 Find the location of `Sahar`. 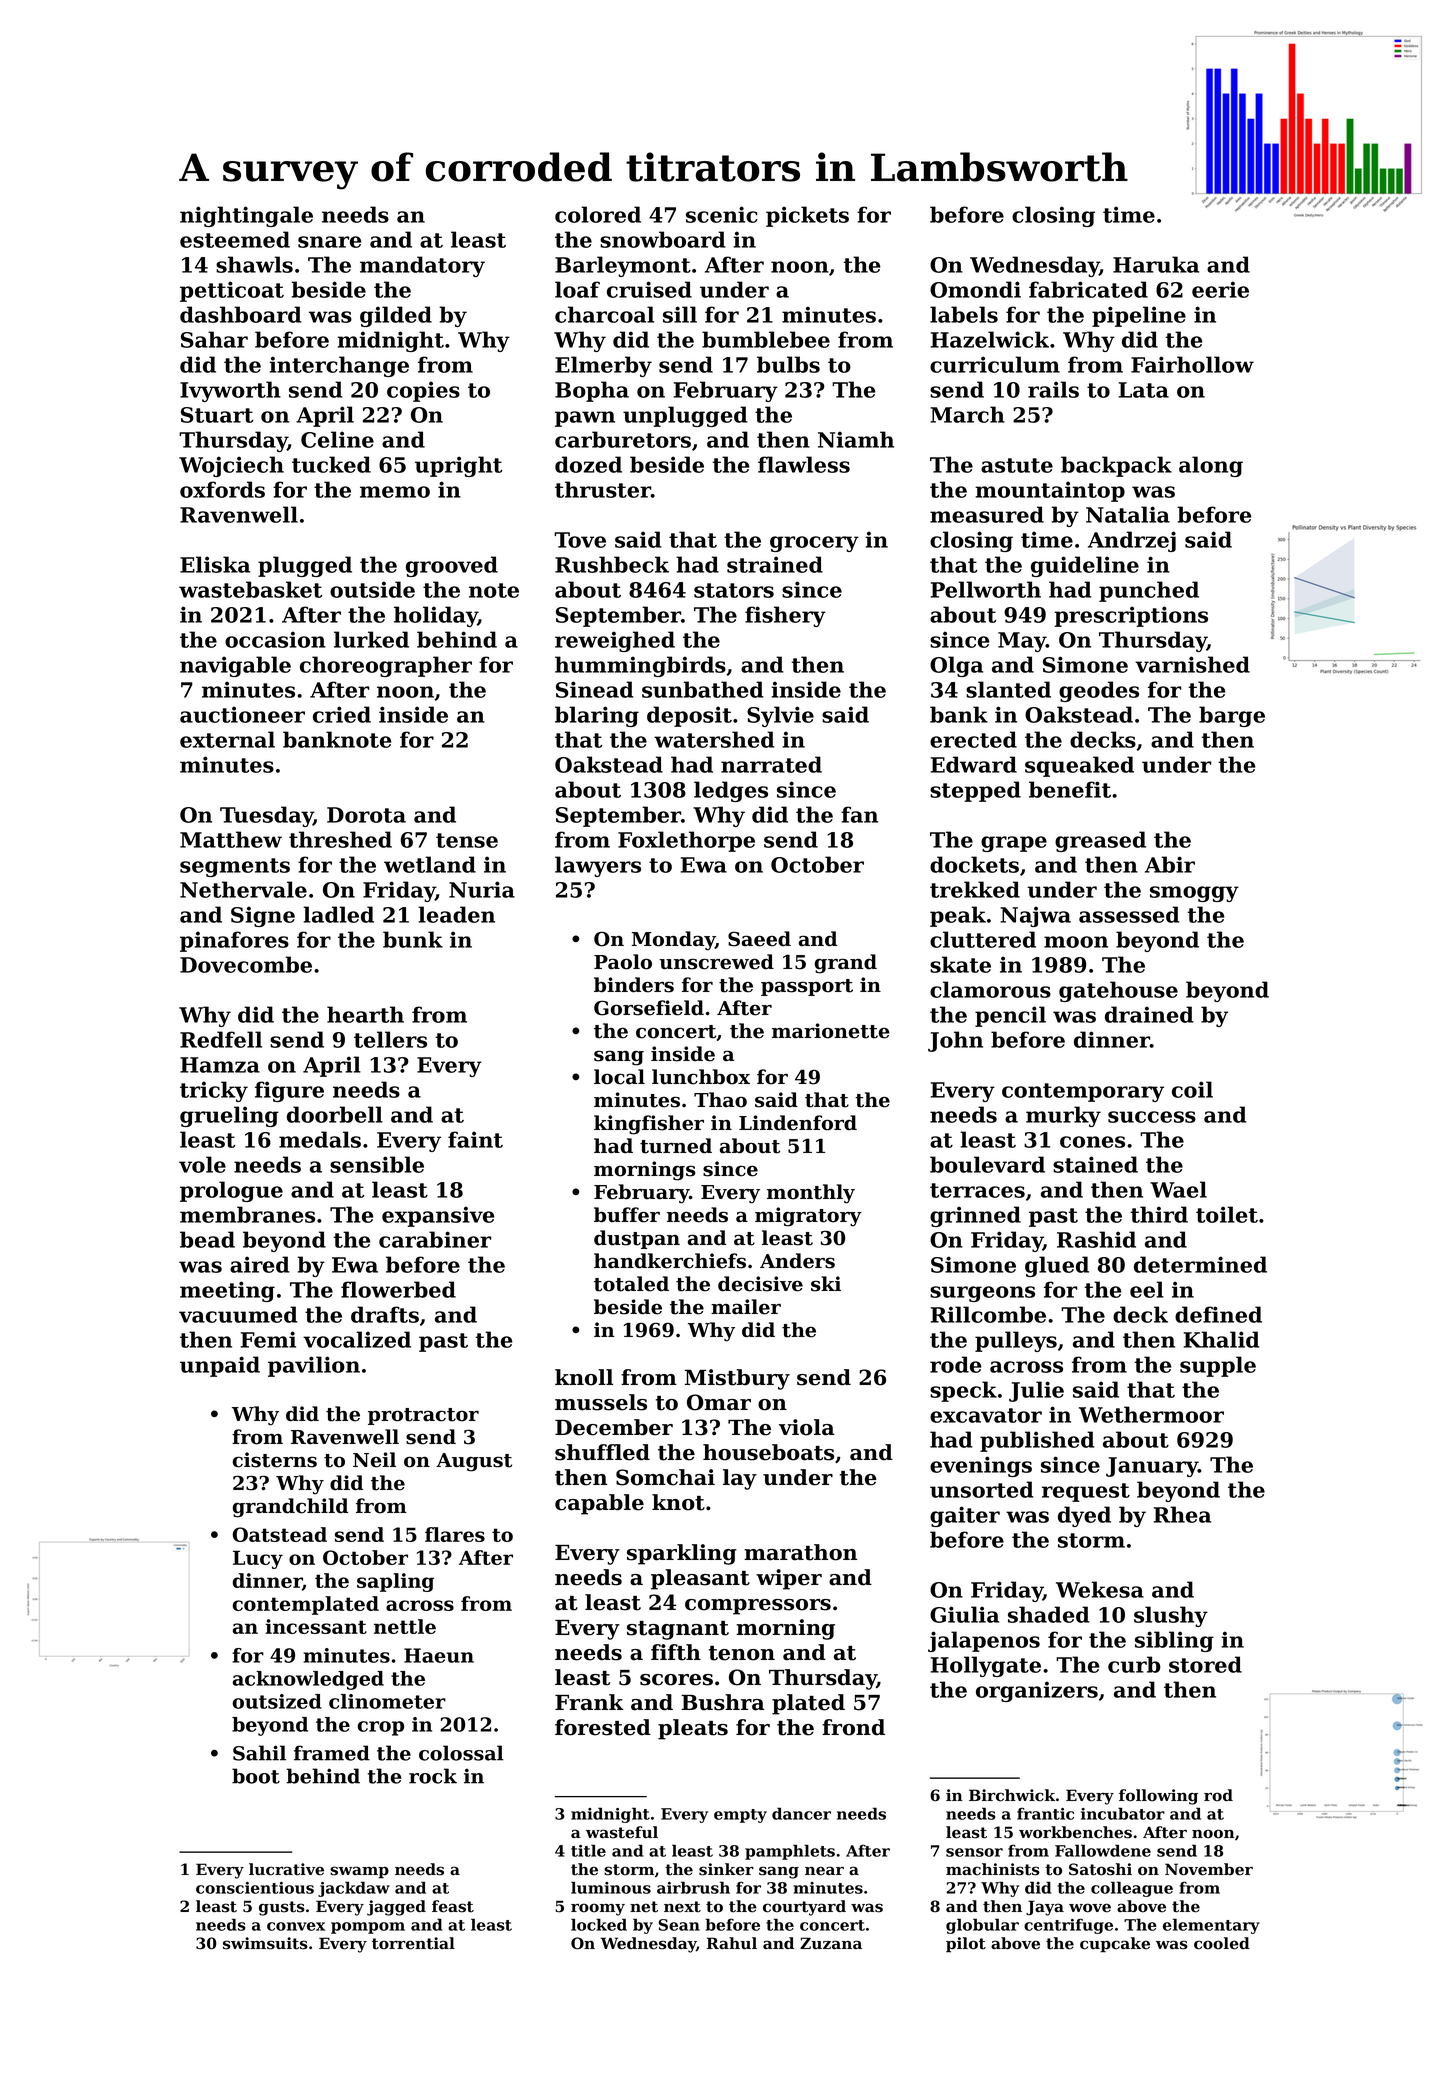

Sahar is located at coordinates (214, 339).
